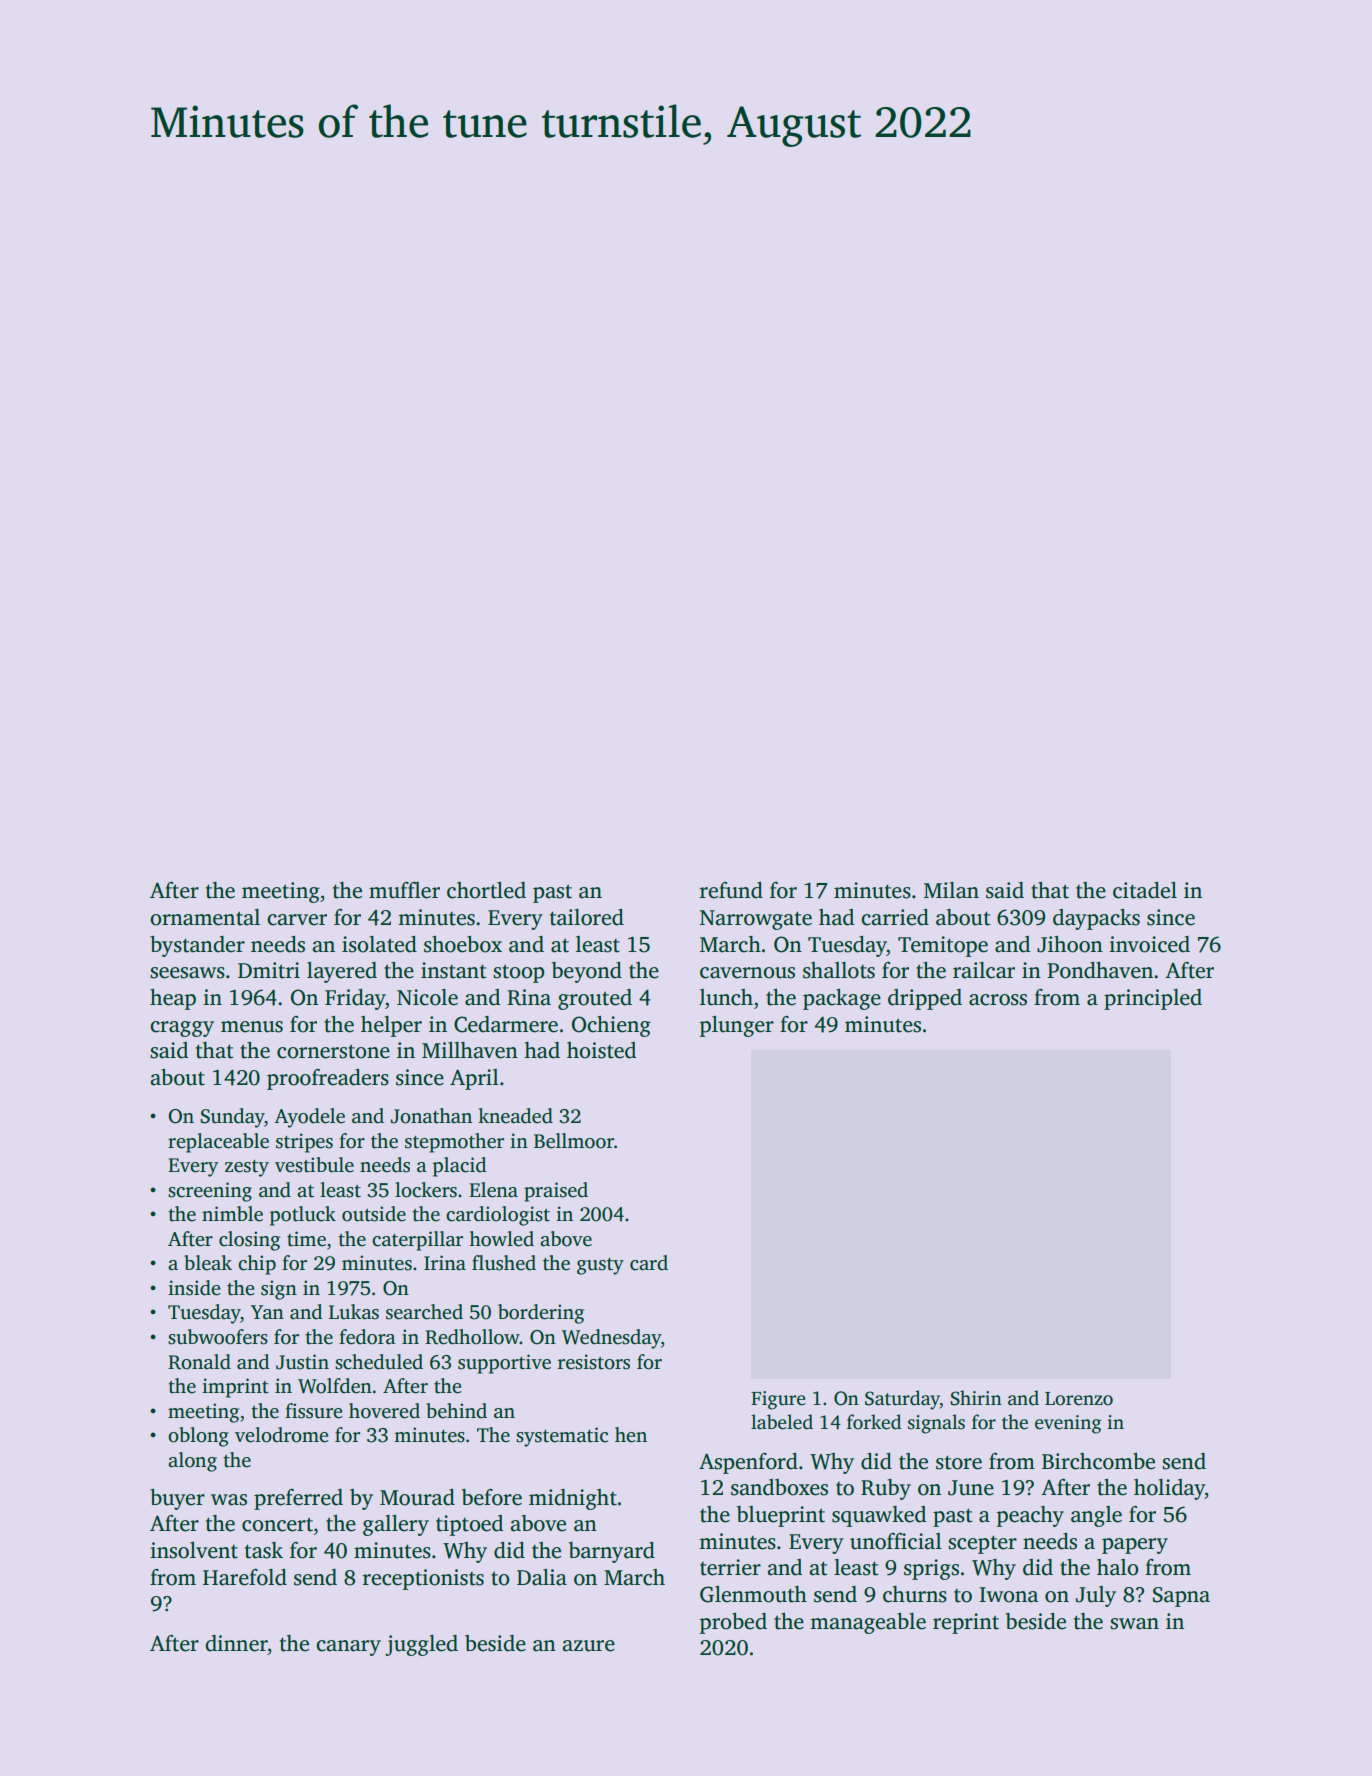  Describe the element at coordinates (731, 890) in the image. I see `refund` at that location.
